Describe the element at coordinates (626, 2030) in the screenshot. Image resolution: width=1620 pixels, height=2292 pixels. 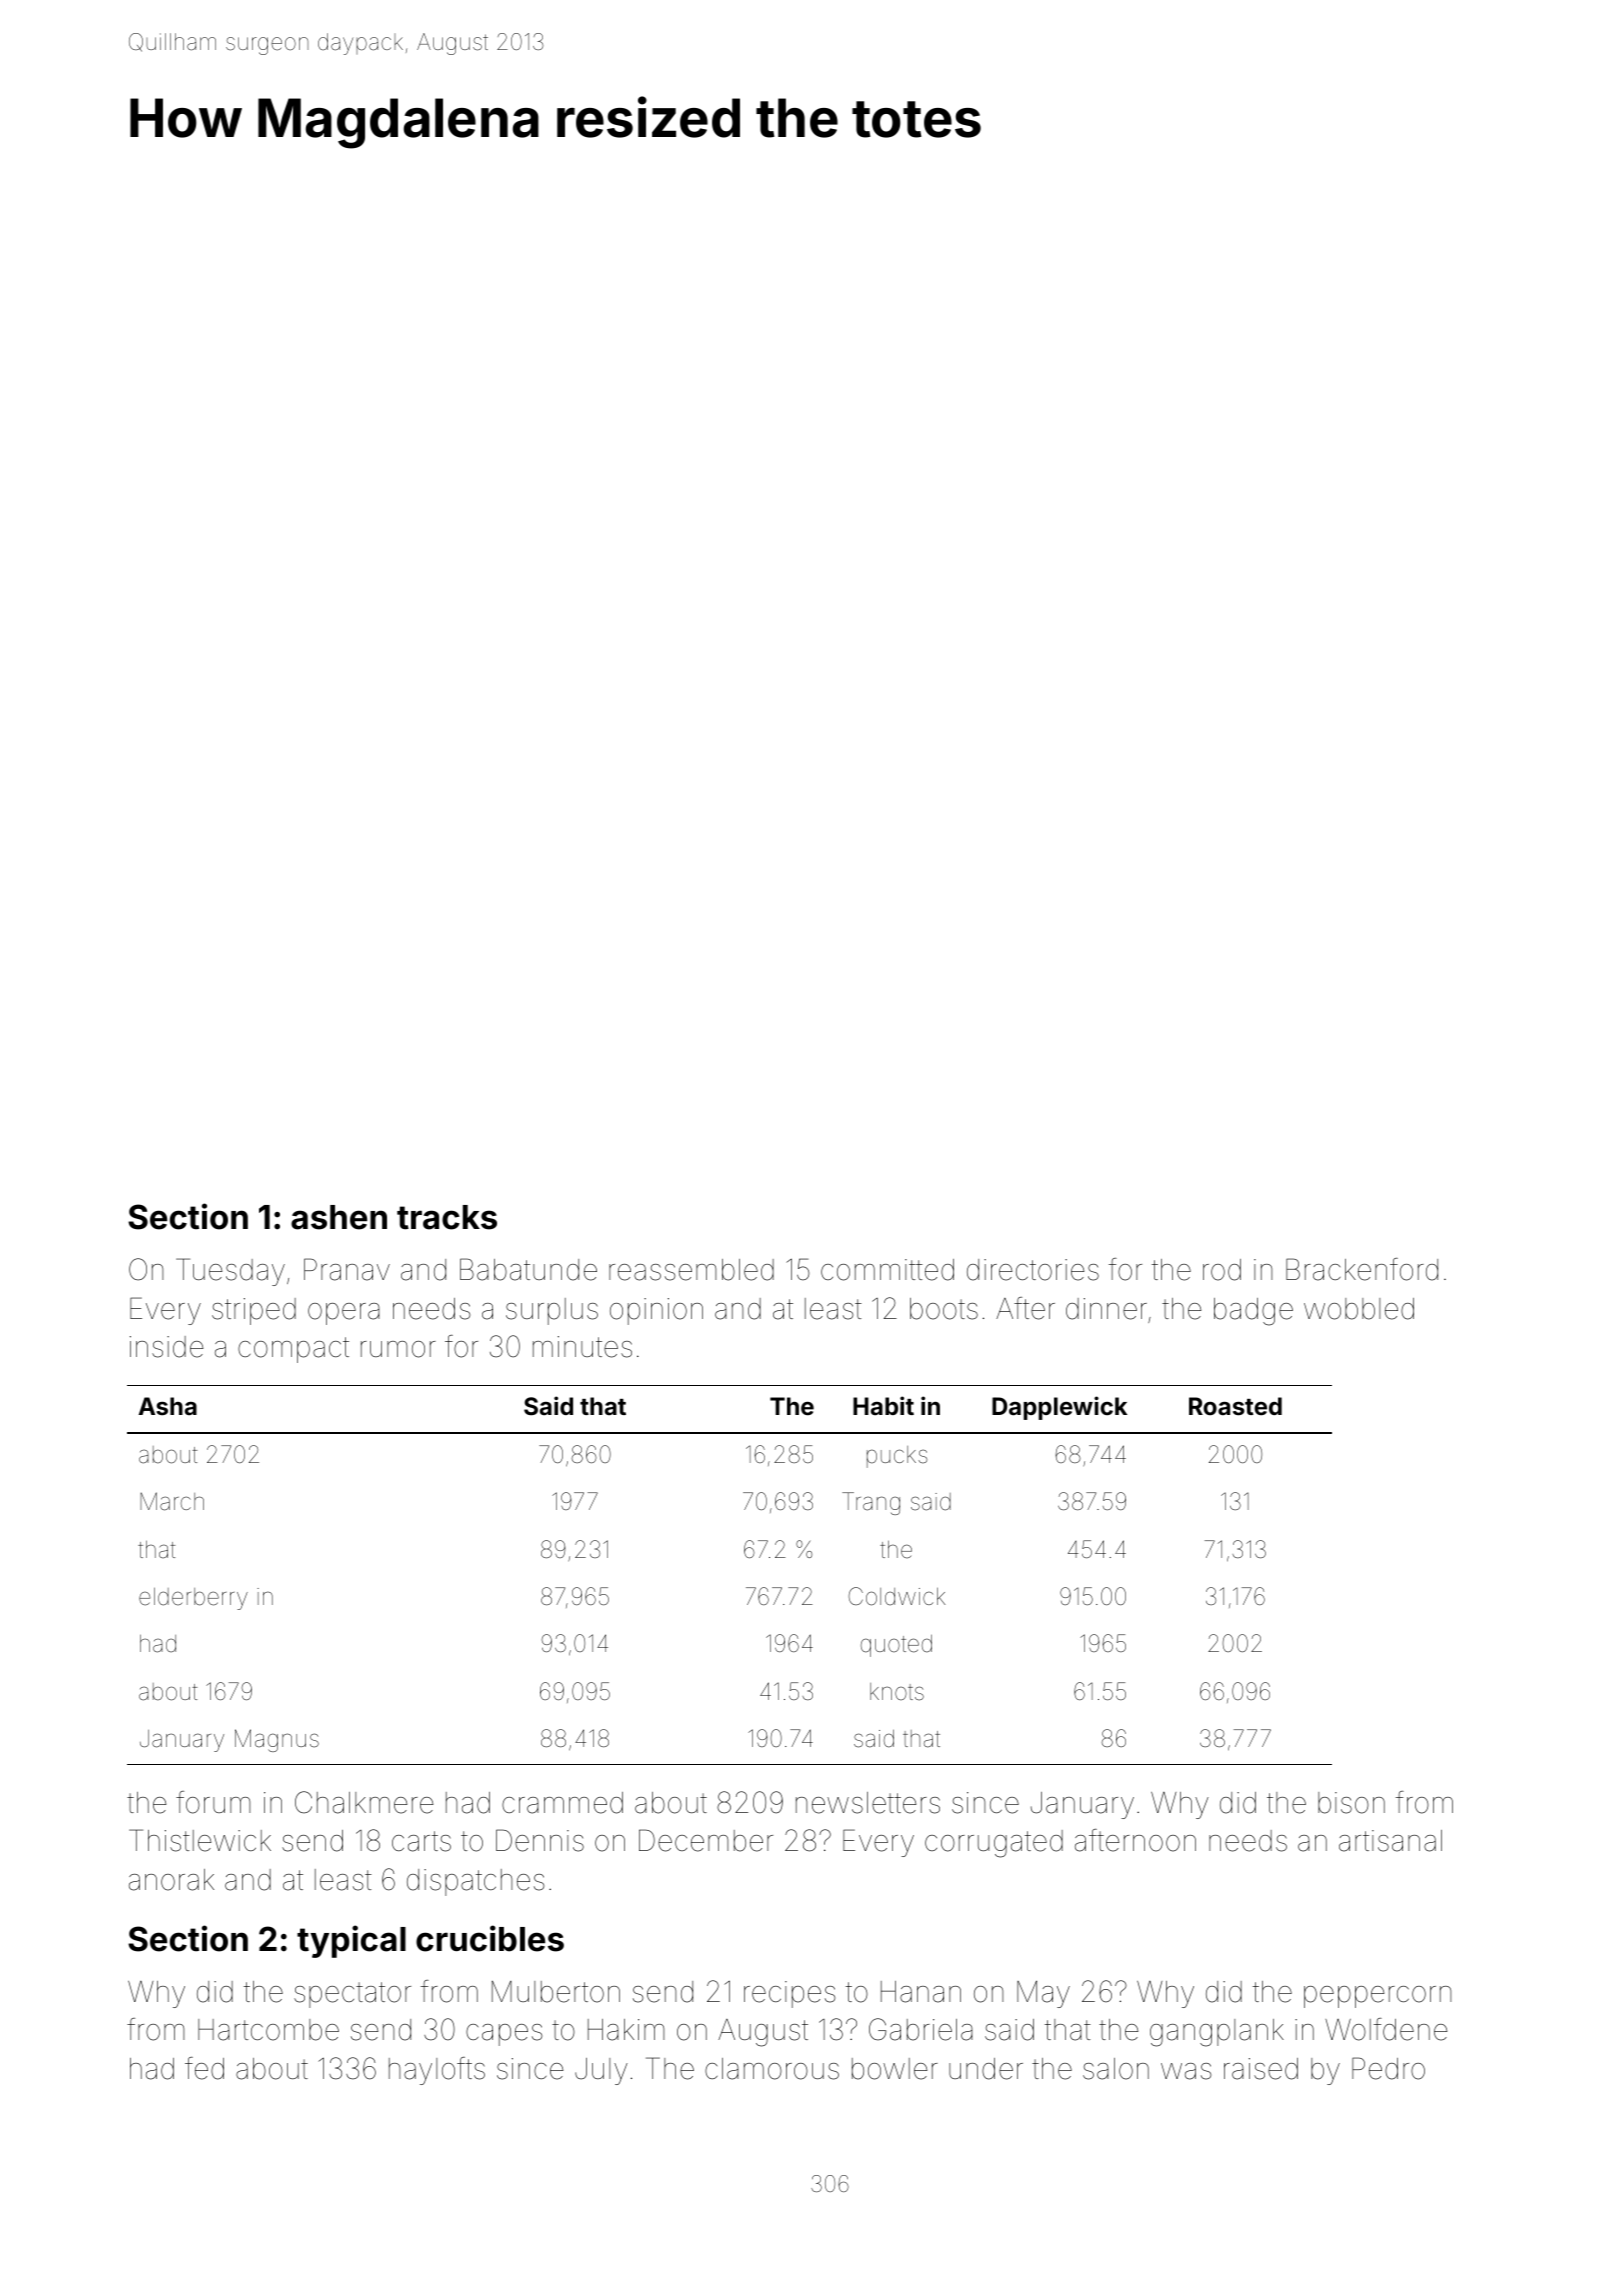
I see `Hakim` at that location.
